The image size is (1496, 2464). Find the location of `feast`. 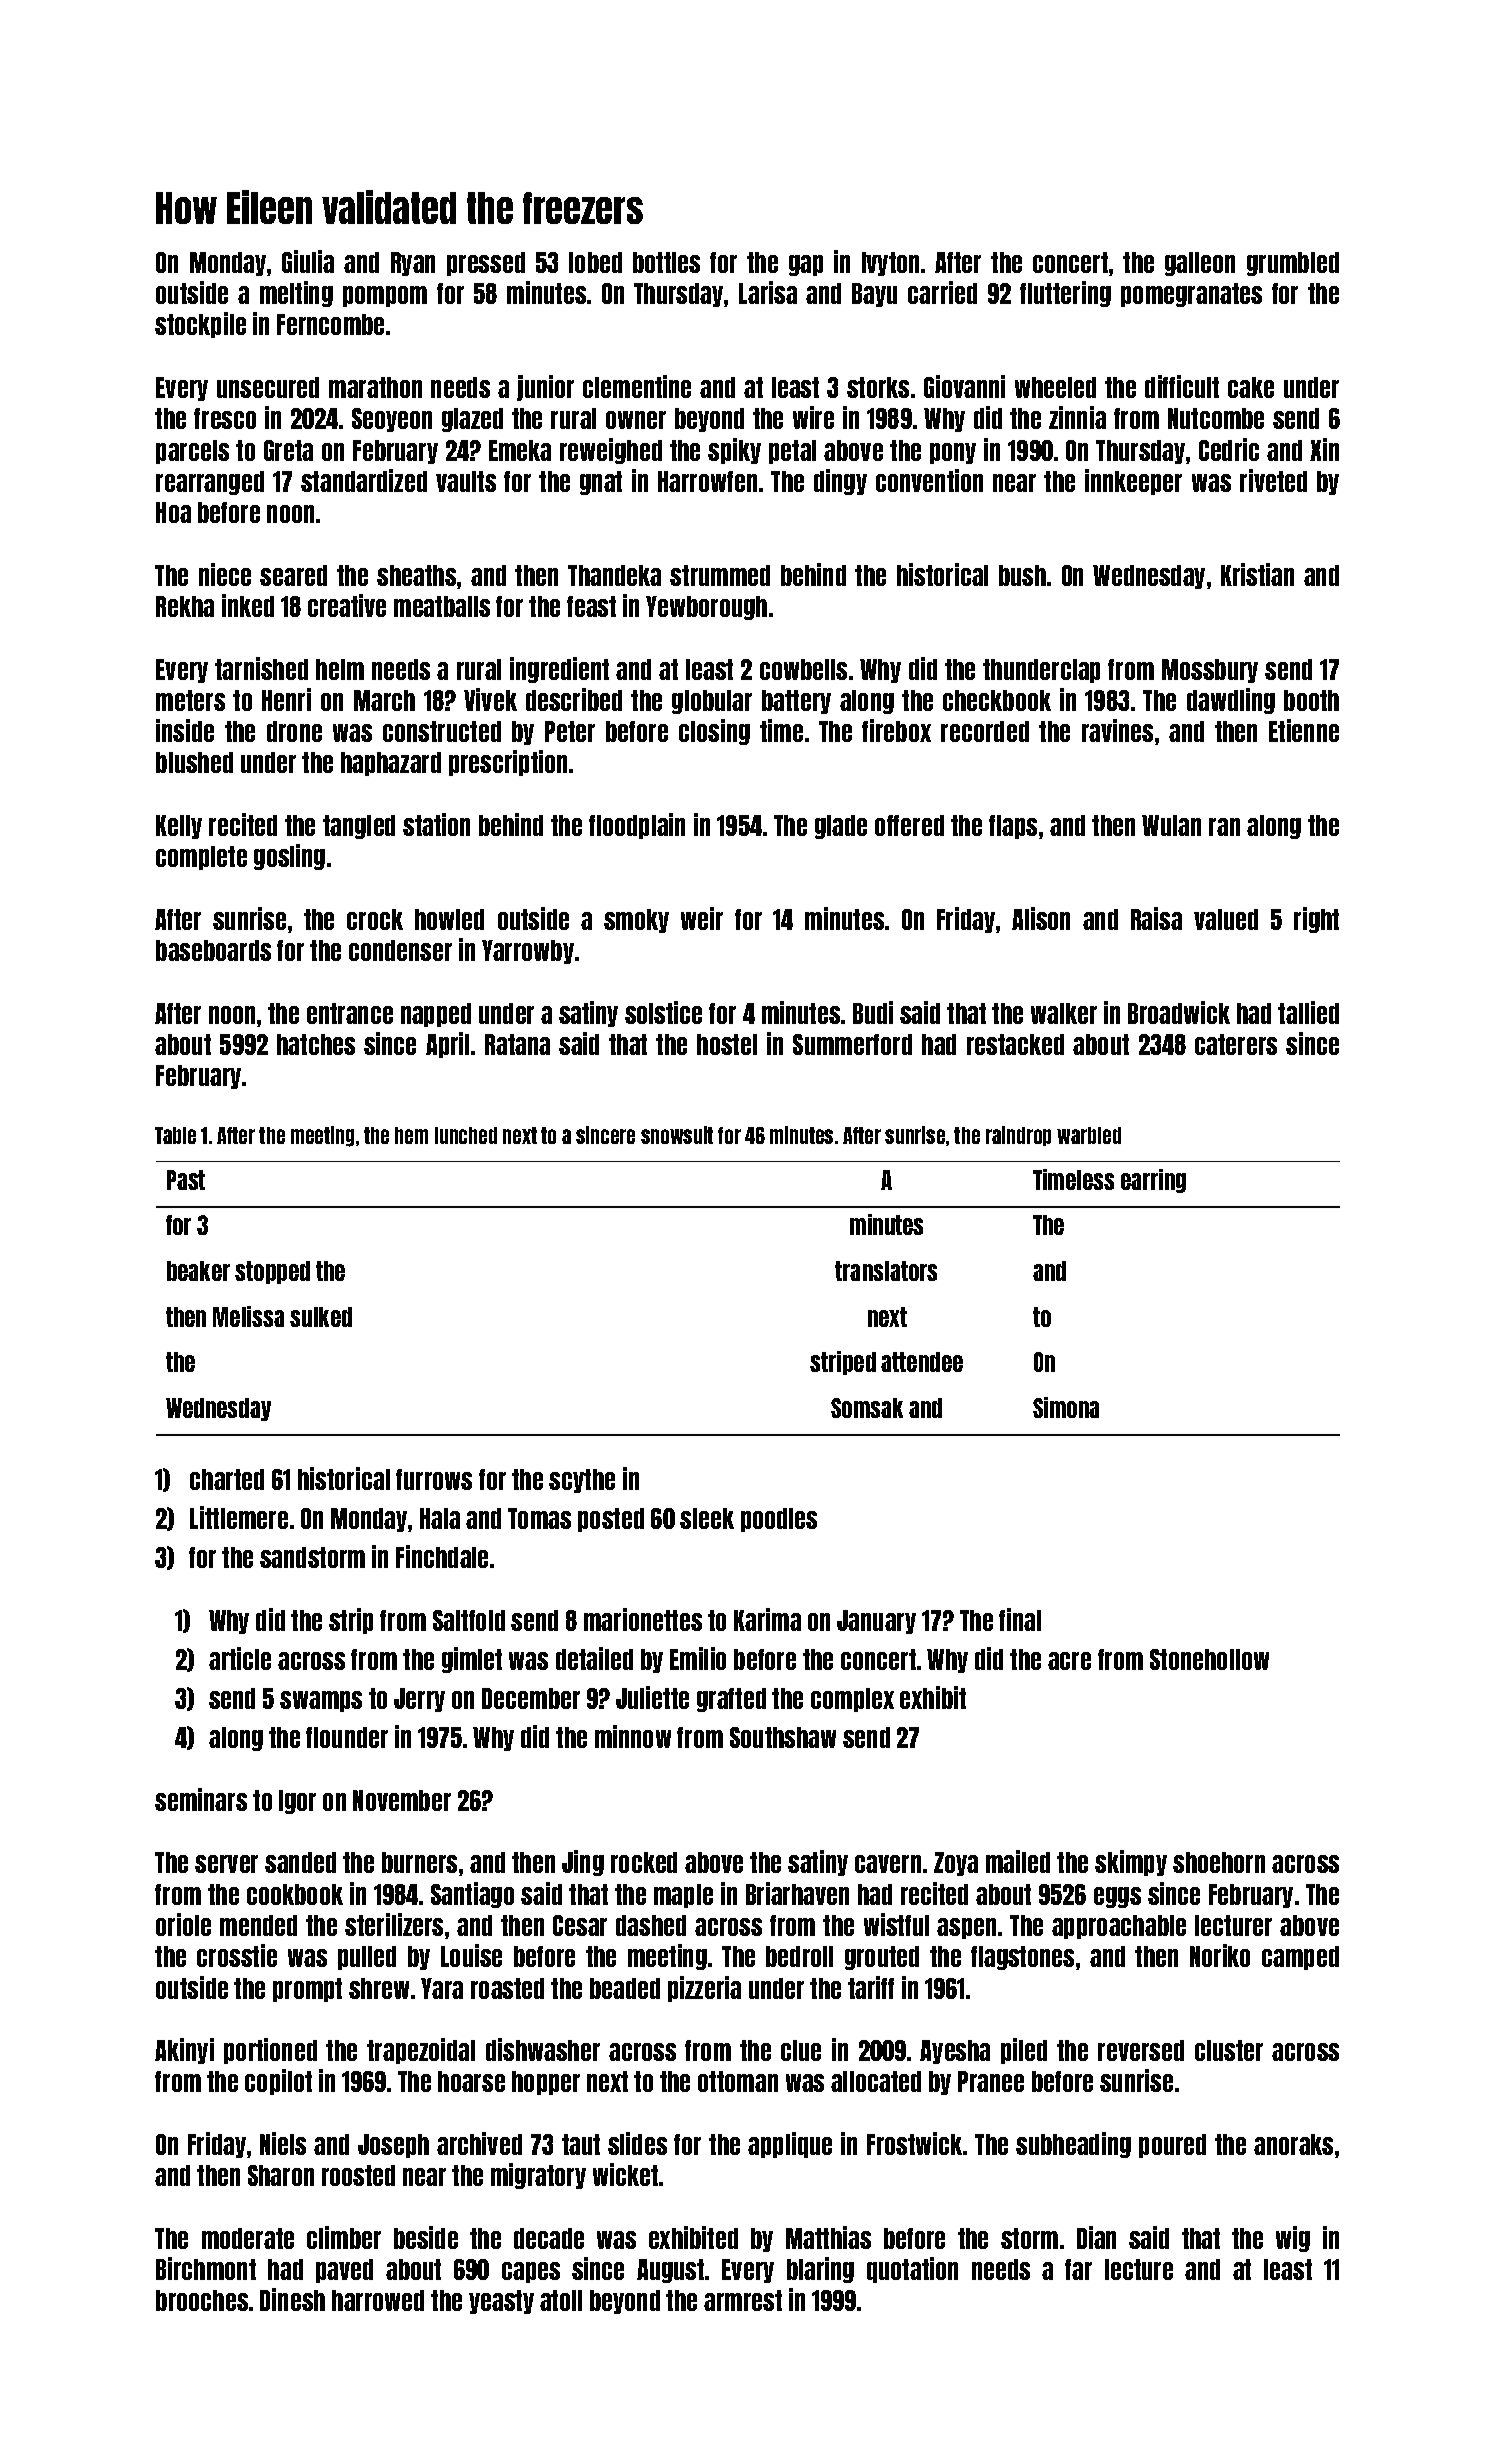

feast is located at coordinates (591, 606).
